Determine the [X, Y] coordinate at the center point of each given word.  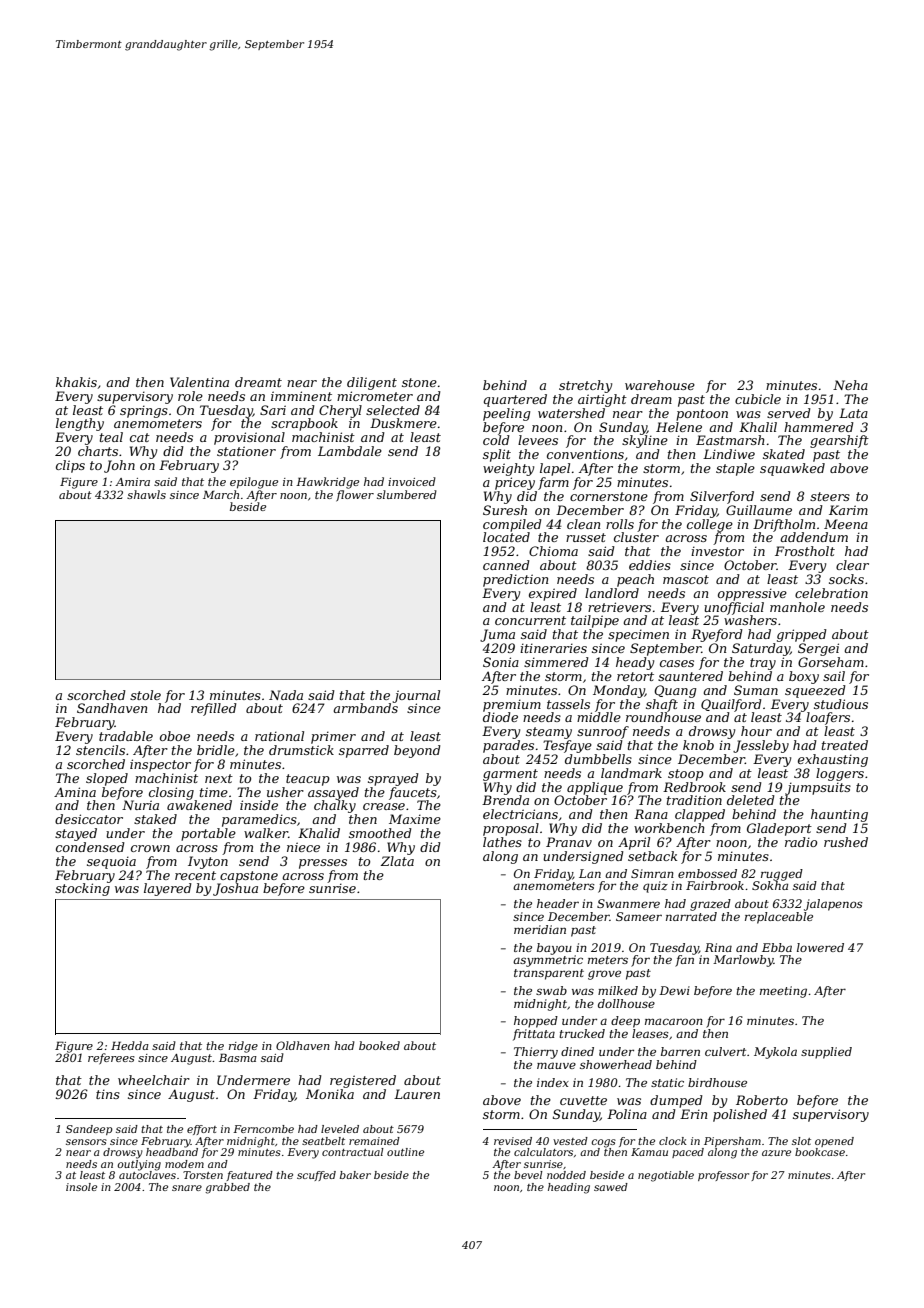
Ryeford [717, 635]
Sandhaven [112, 708]
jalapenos [833, 905]
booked [379, 1045]
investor [717, 551]
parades [508, 746]
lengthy [80, 424]
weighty [508, 469]
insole [81, 1187]
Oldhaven [303, 1045]
